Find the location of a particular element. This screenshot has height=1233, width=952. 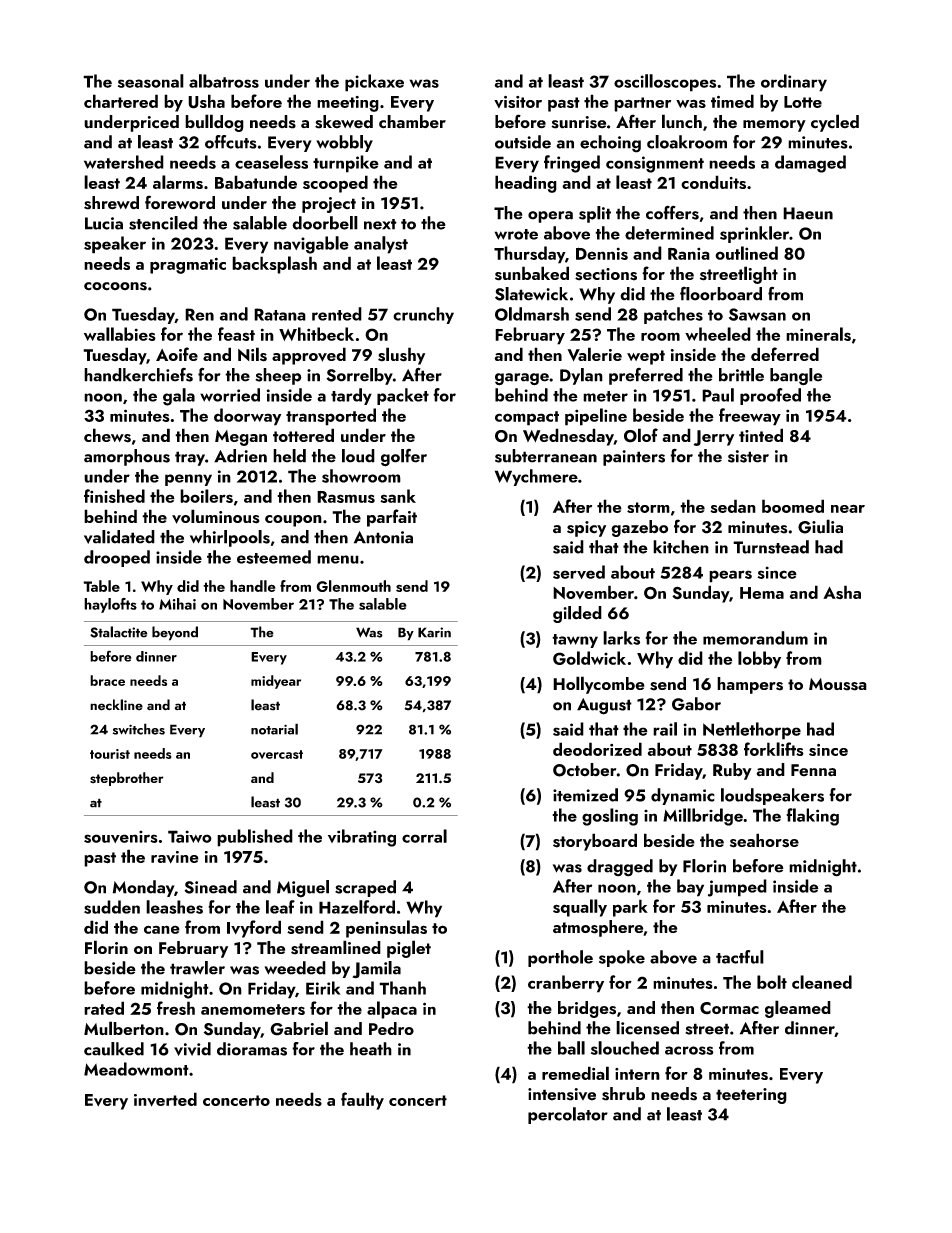

Turnstead is located at coordinates (771, 547).
